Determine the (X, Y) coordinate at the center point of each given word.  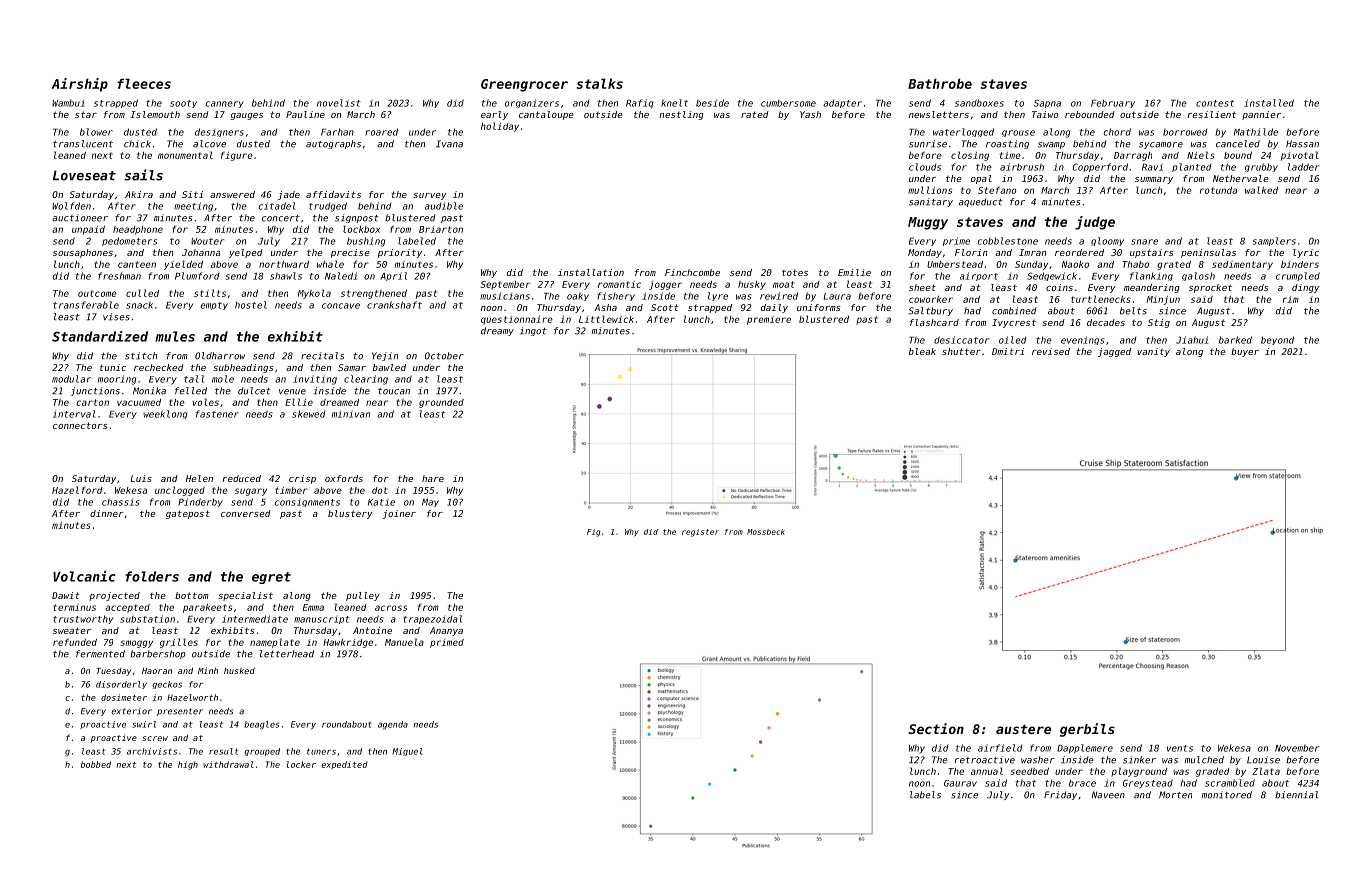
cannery (224, 104)
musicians (505, 296)
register (700, 533)
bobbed (96, 764)
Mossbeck (766, 532)
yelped (246, 253)
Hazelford (77, 490)
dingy (1305, 288)
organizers (532, 103)
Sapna (1047, 103)
